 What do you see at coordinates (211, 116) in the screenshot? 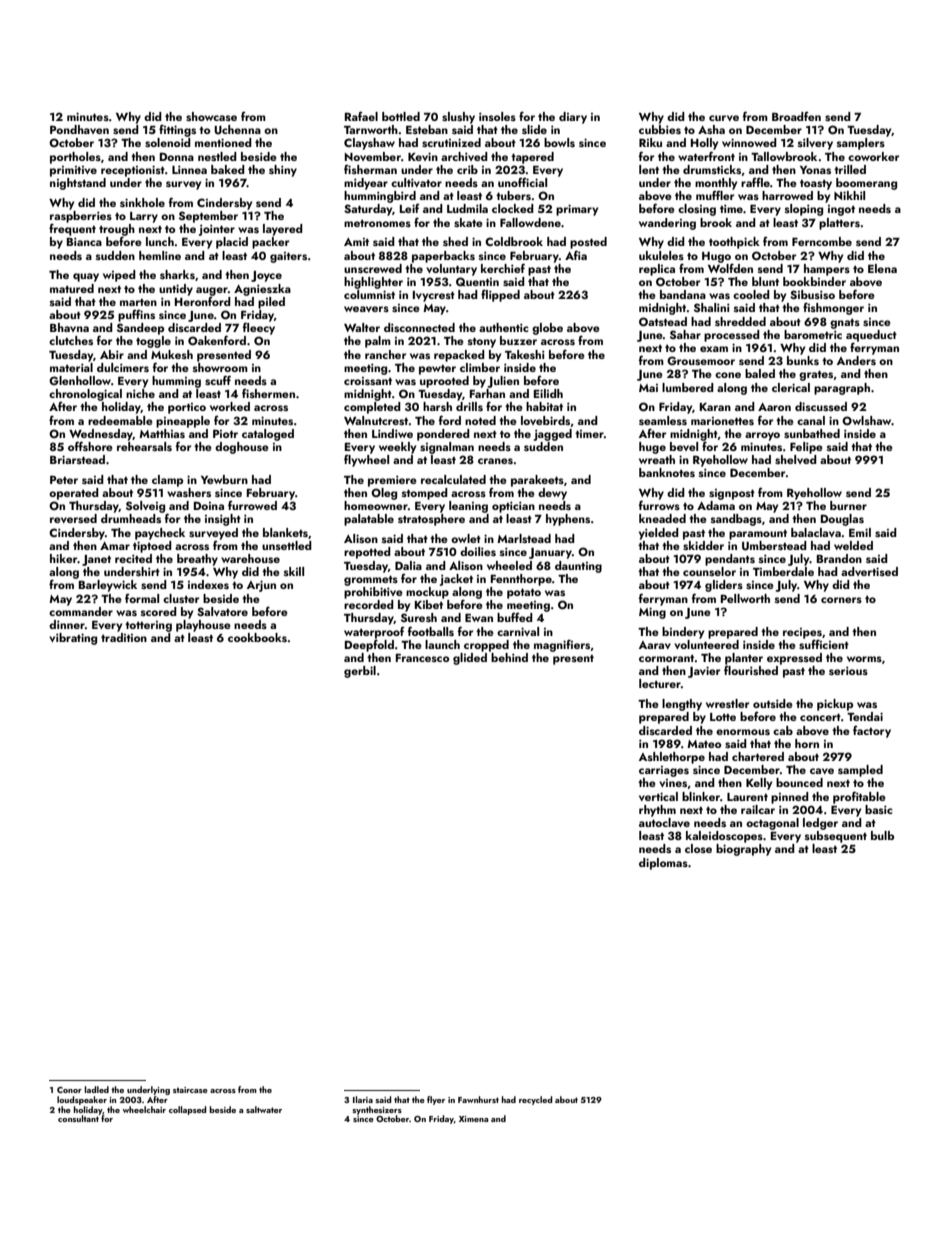
I see `showcase` at bounding box center [211, 116].
